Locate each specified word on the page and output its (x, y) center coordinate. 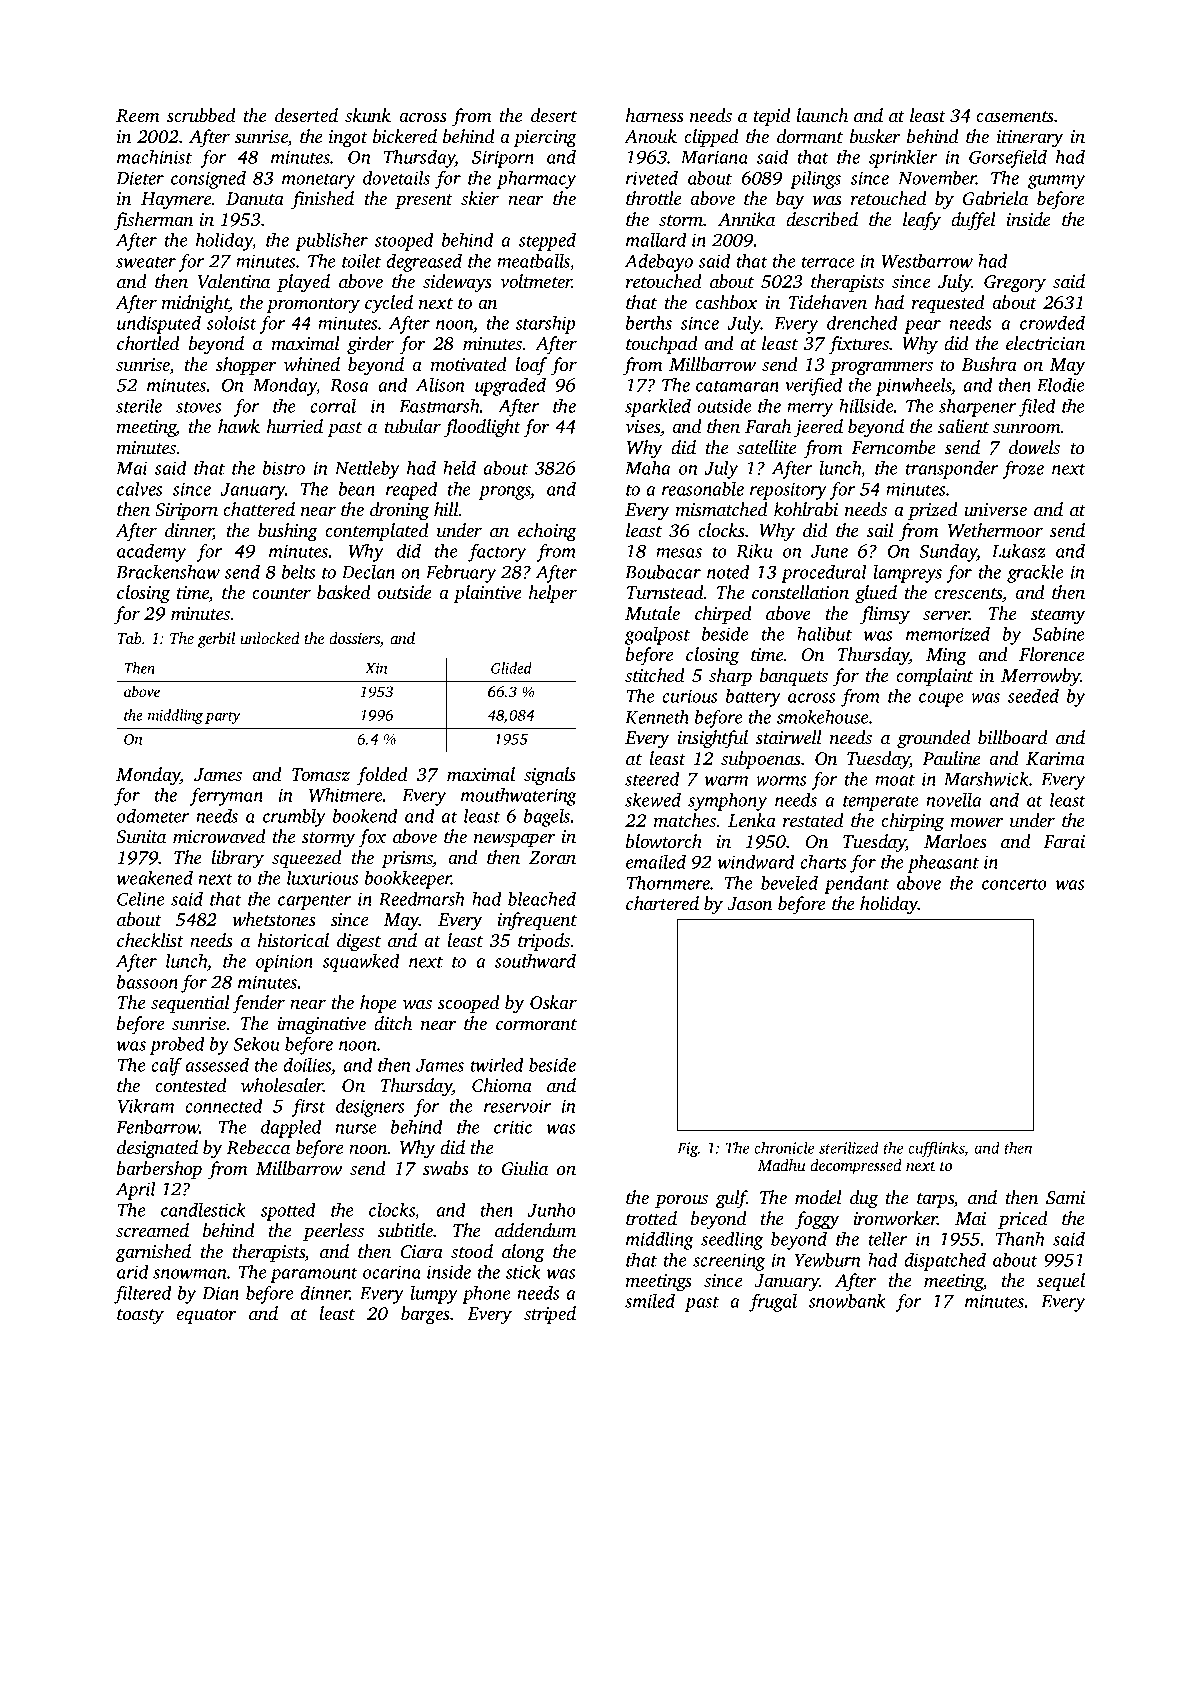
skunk (368, 115)
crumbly (294, 818)
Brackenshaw (168, 572)
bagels (547, 817)
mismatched (721, 509)
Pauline (951, 758)
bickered (405, 136)
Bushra (989, 364)
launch (822, 115)
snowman (190, 1274)
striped (550, 1315)
